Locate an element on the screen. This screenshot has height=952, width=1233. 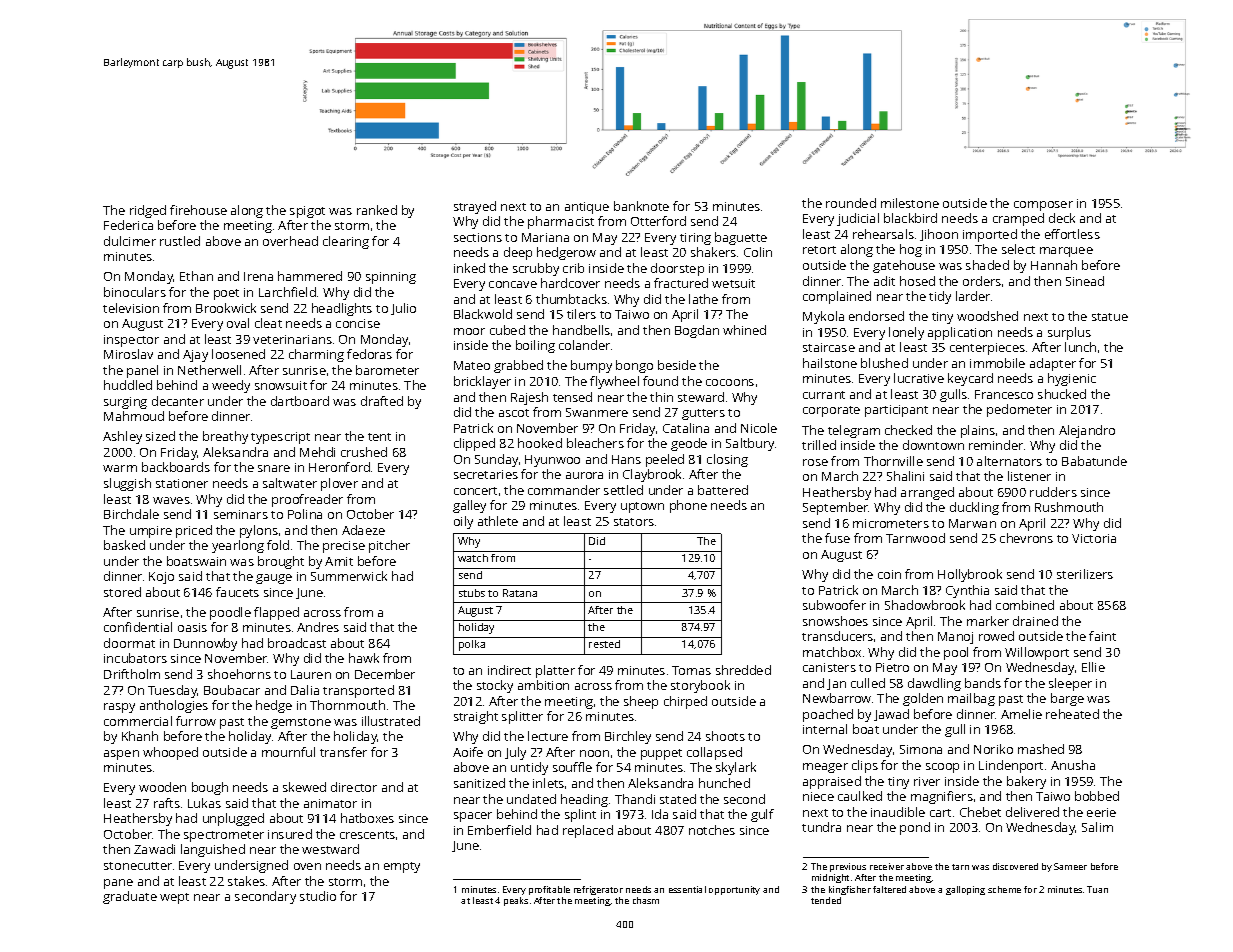
Victoria is located at coordinates (1094, 538).
